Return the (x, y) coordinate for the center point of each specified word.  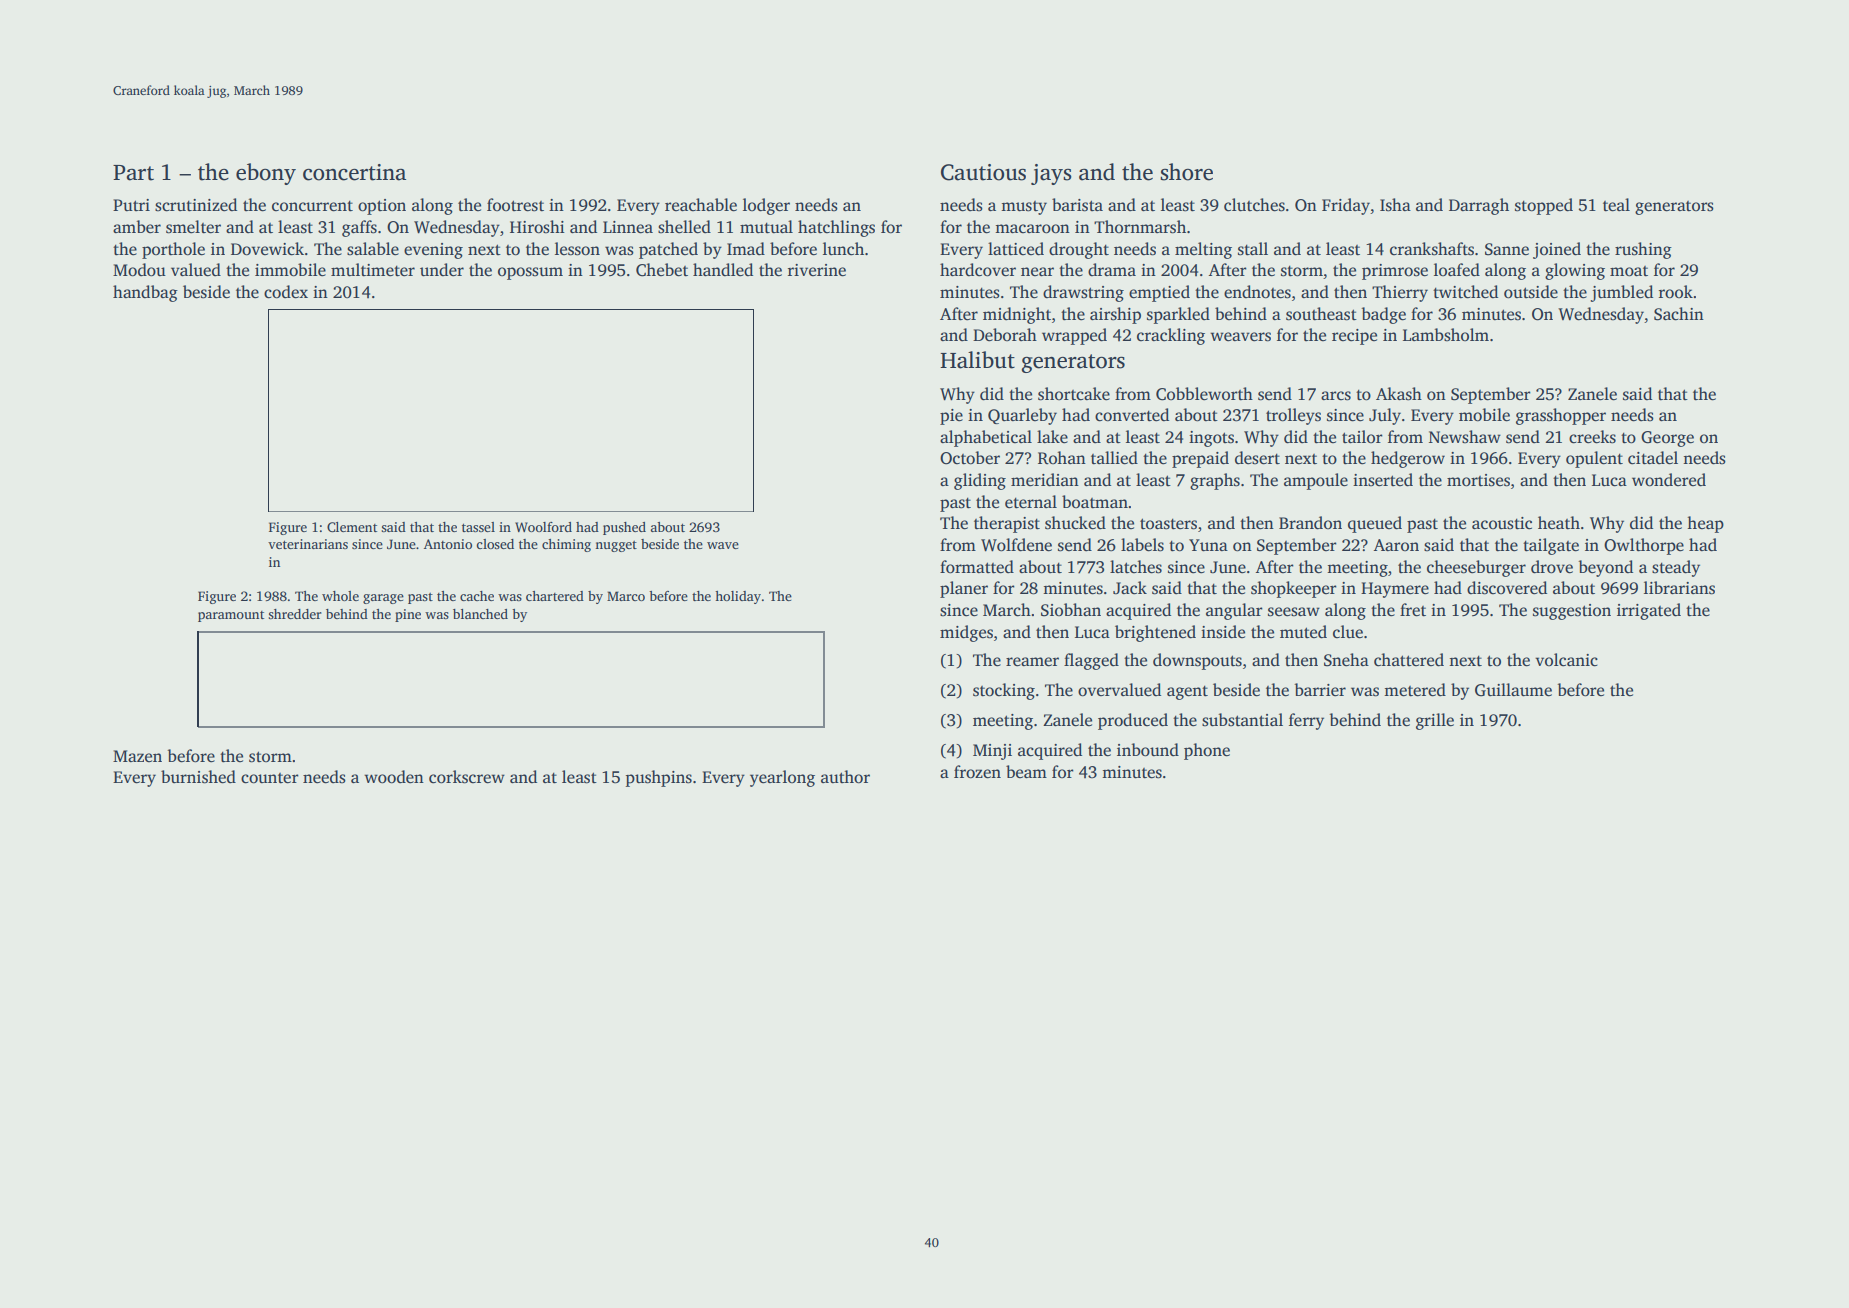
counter (270, 778)
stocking (1004, 691)
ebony (266, 174)
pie (951, 417)
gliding (980, 481)
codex (286, 292)
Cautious (983, 172)
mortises (1478, 480)
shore (1186, 172)
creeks (1592, 437)
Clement (352, 527)
